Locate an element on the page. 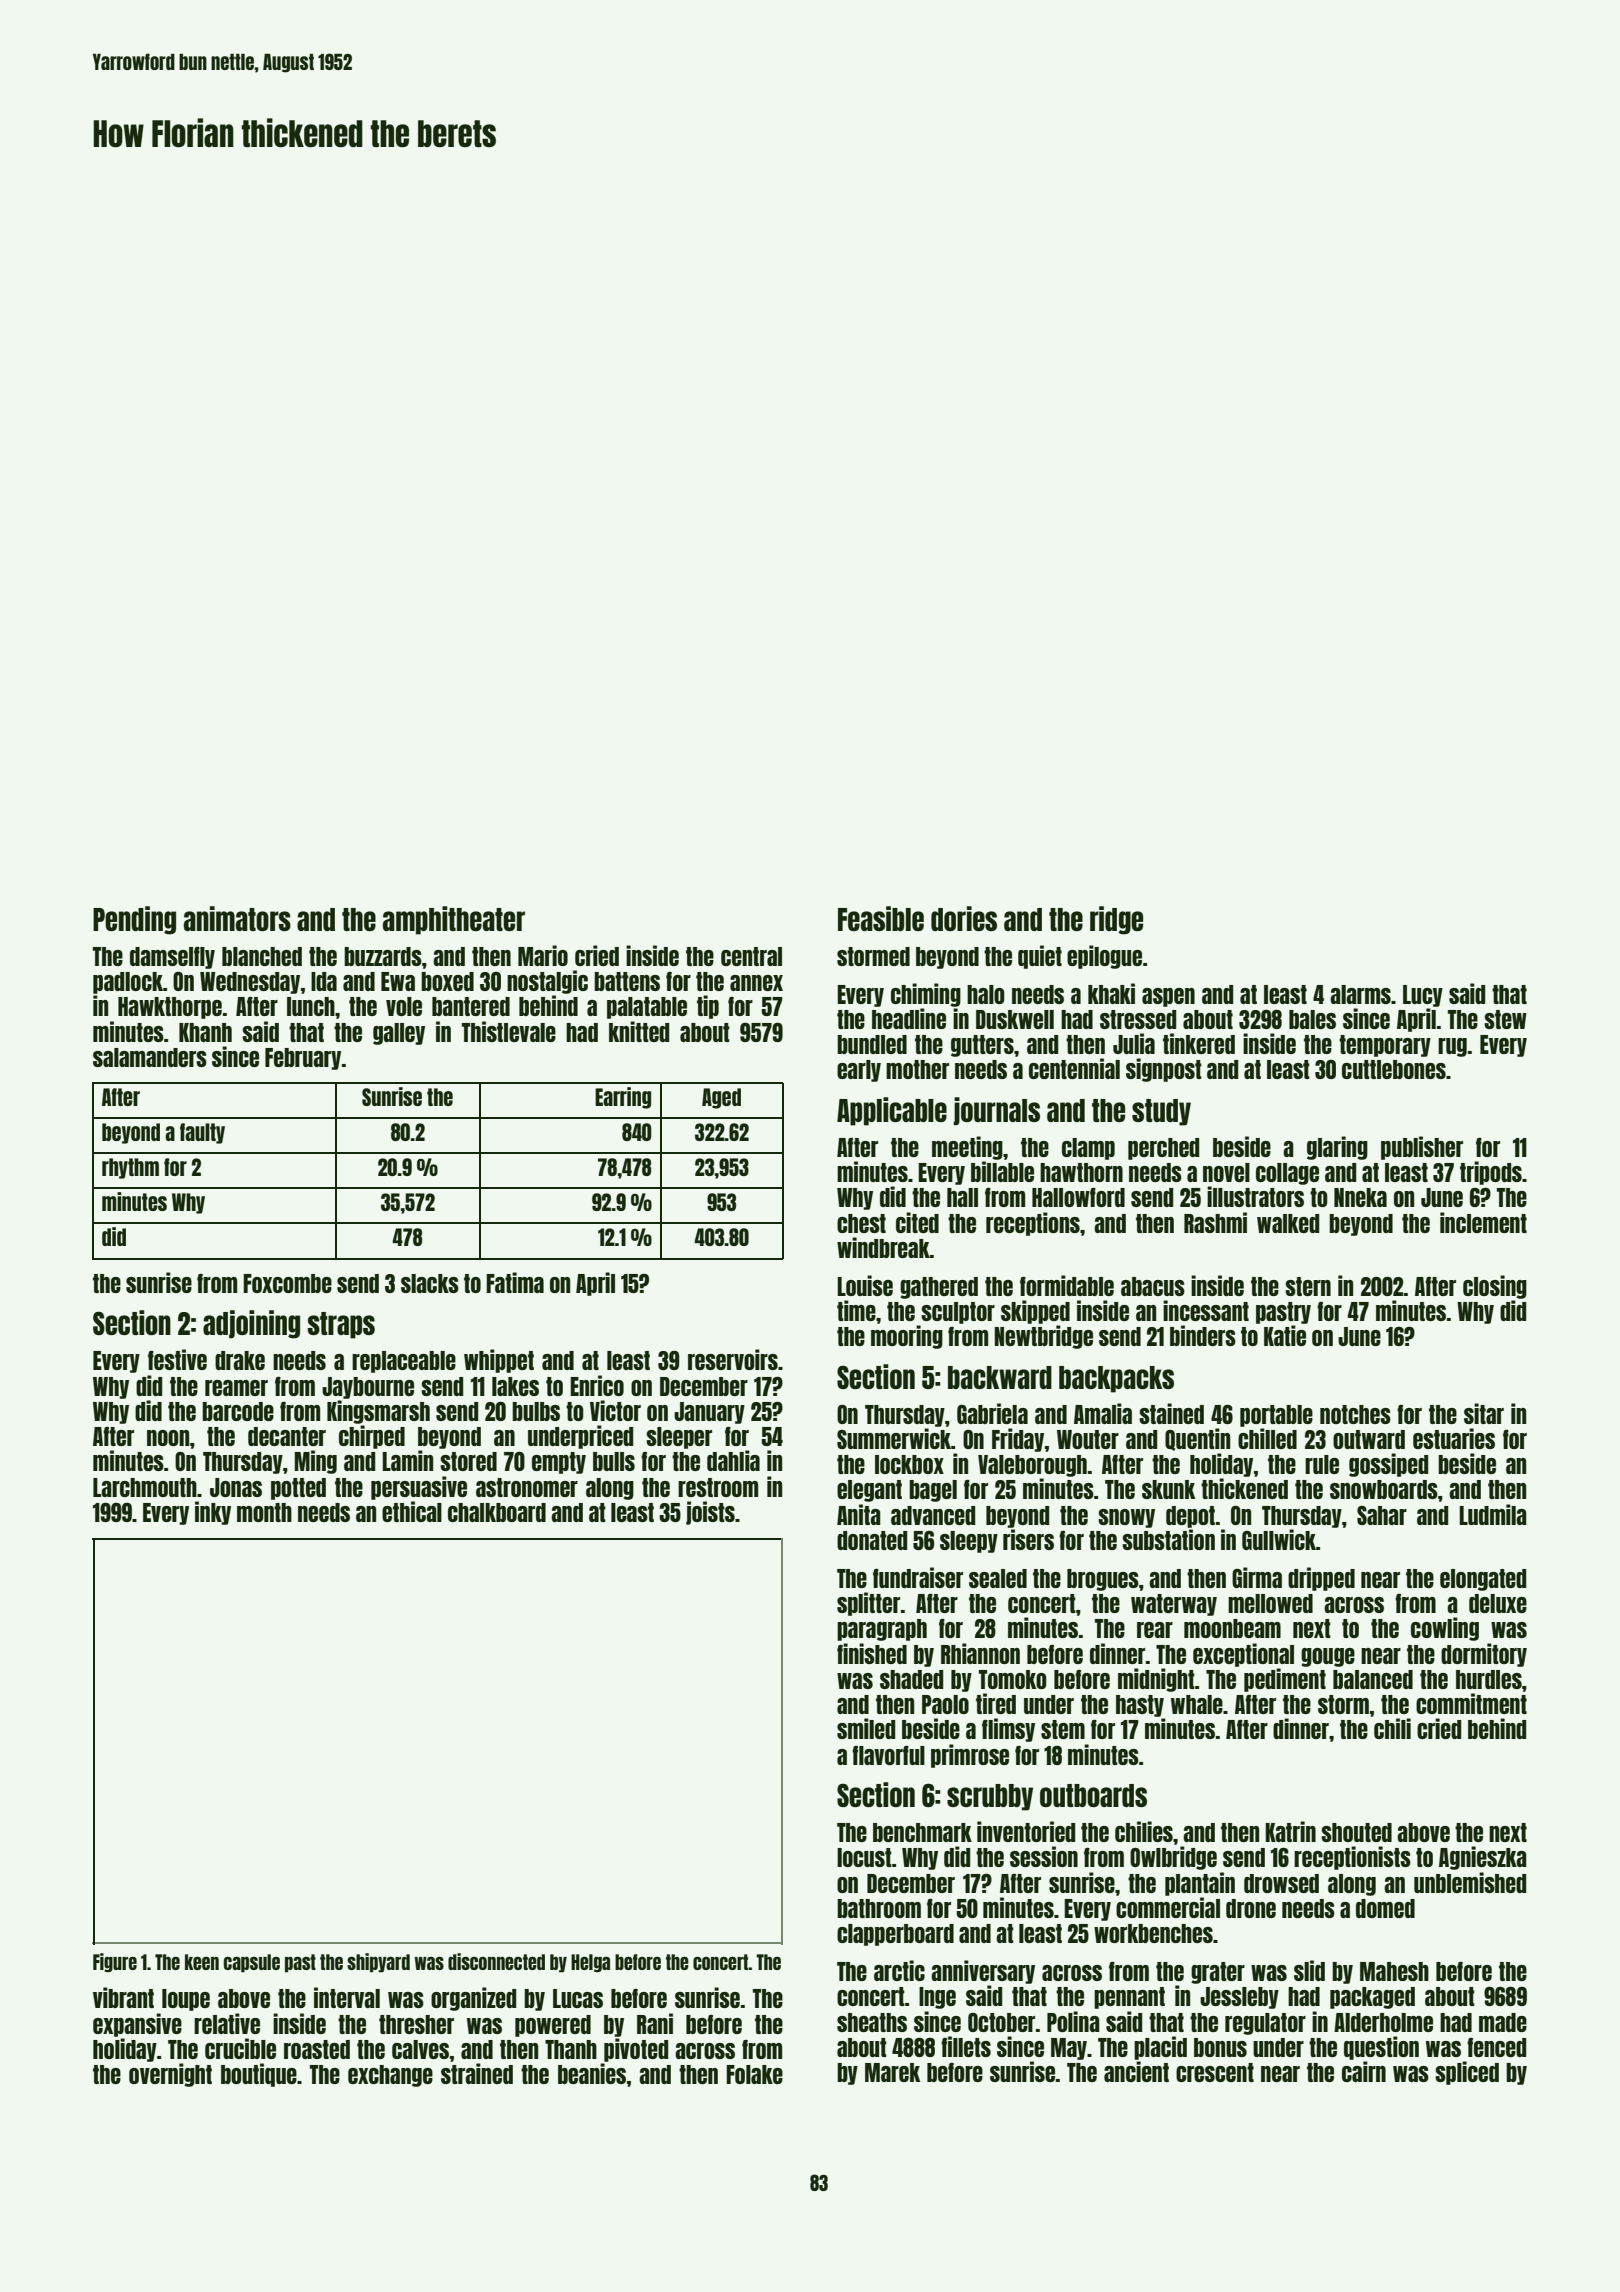 This image has height=2292, width=1620. animators is located at coordinates (237, 918).
